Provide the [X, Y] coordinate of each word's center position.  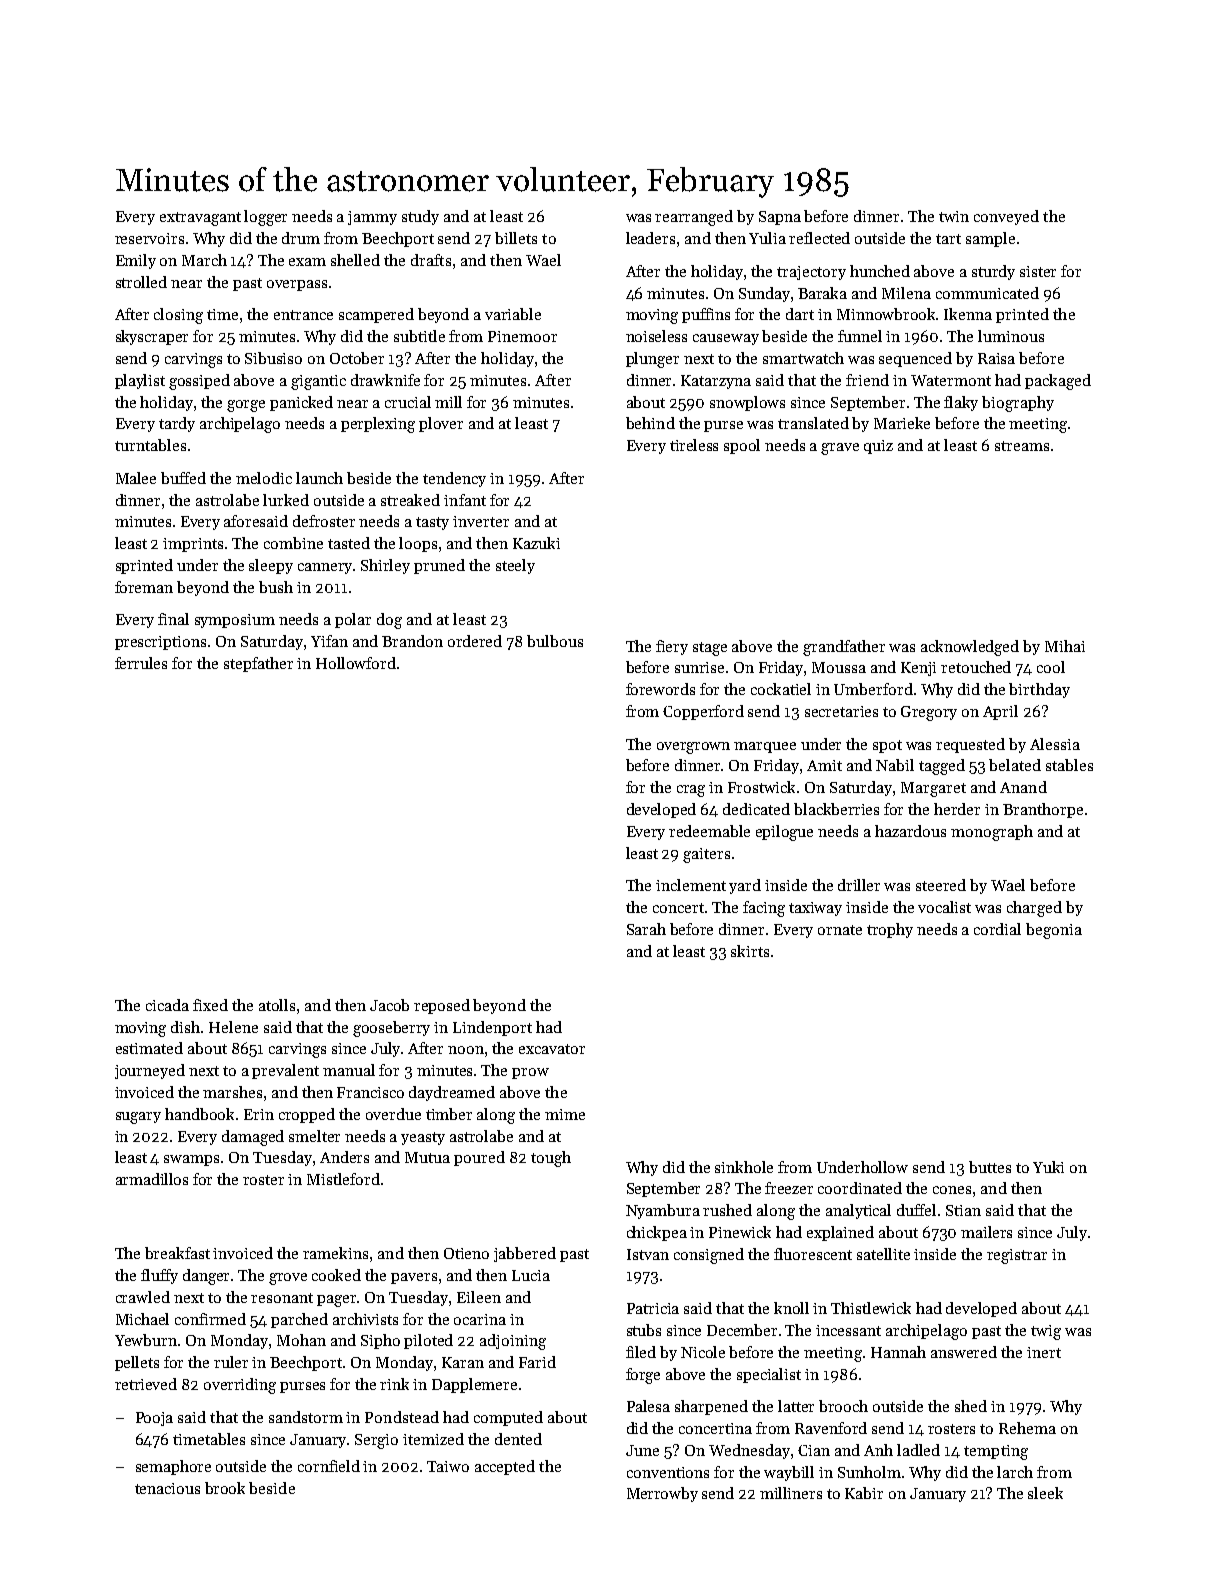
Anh [878, 1450]
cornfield [329, 1466]
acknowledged [970, 648]
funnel [860, 336]
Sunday [764, 294]
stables [1069, 765]
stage [710, 649]
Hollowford [356, 663]
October [357, 358]
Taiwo [448, 1466]
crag [691, 791]
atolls [277, 1005]
